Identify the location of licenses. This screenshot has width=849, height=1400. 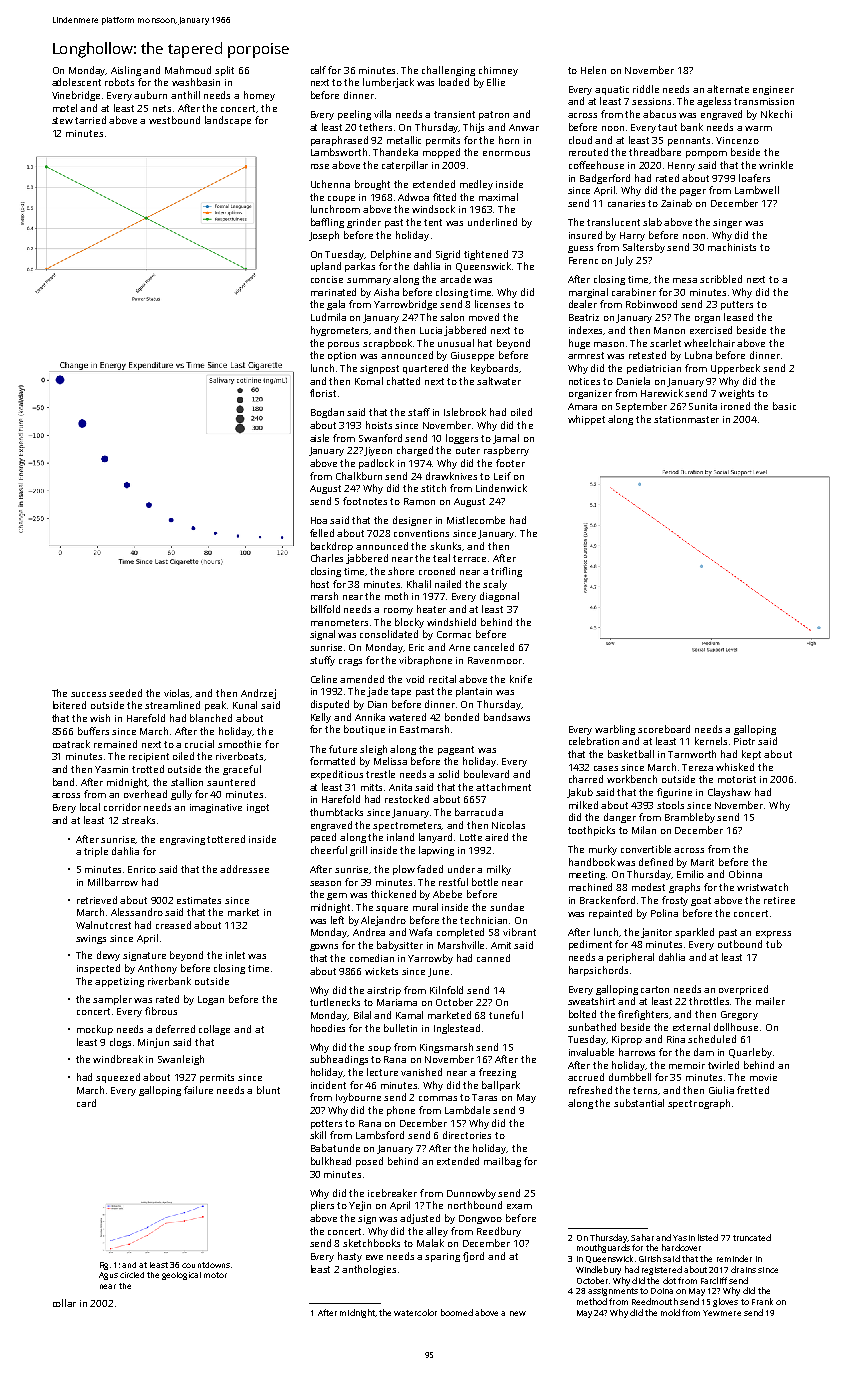
(492, 304).
